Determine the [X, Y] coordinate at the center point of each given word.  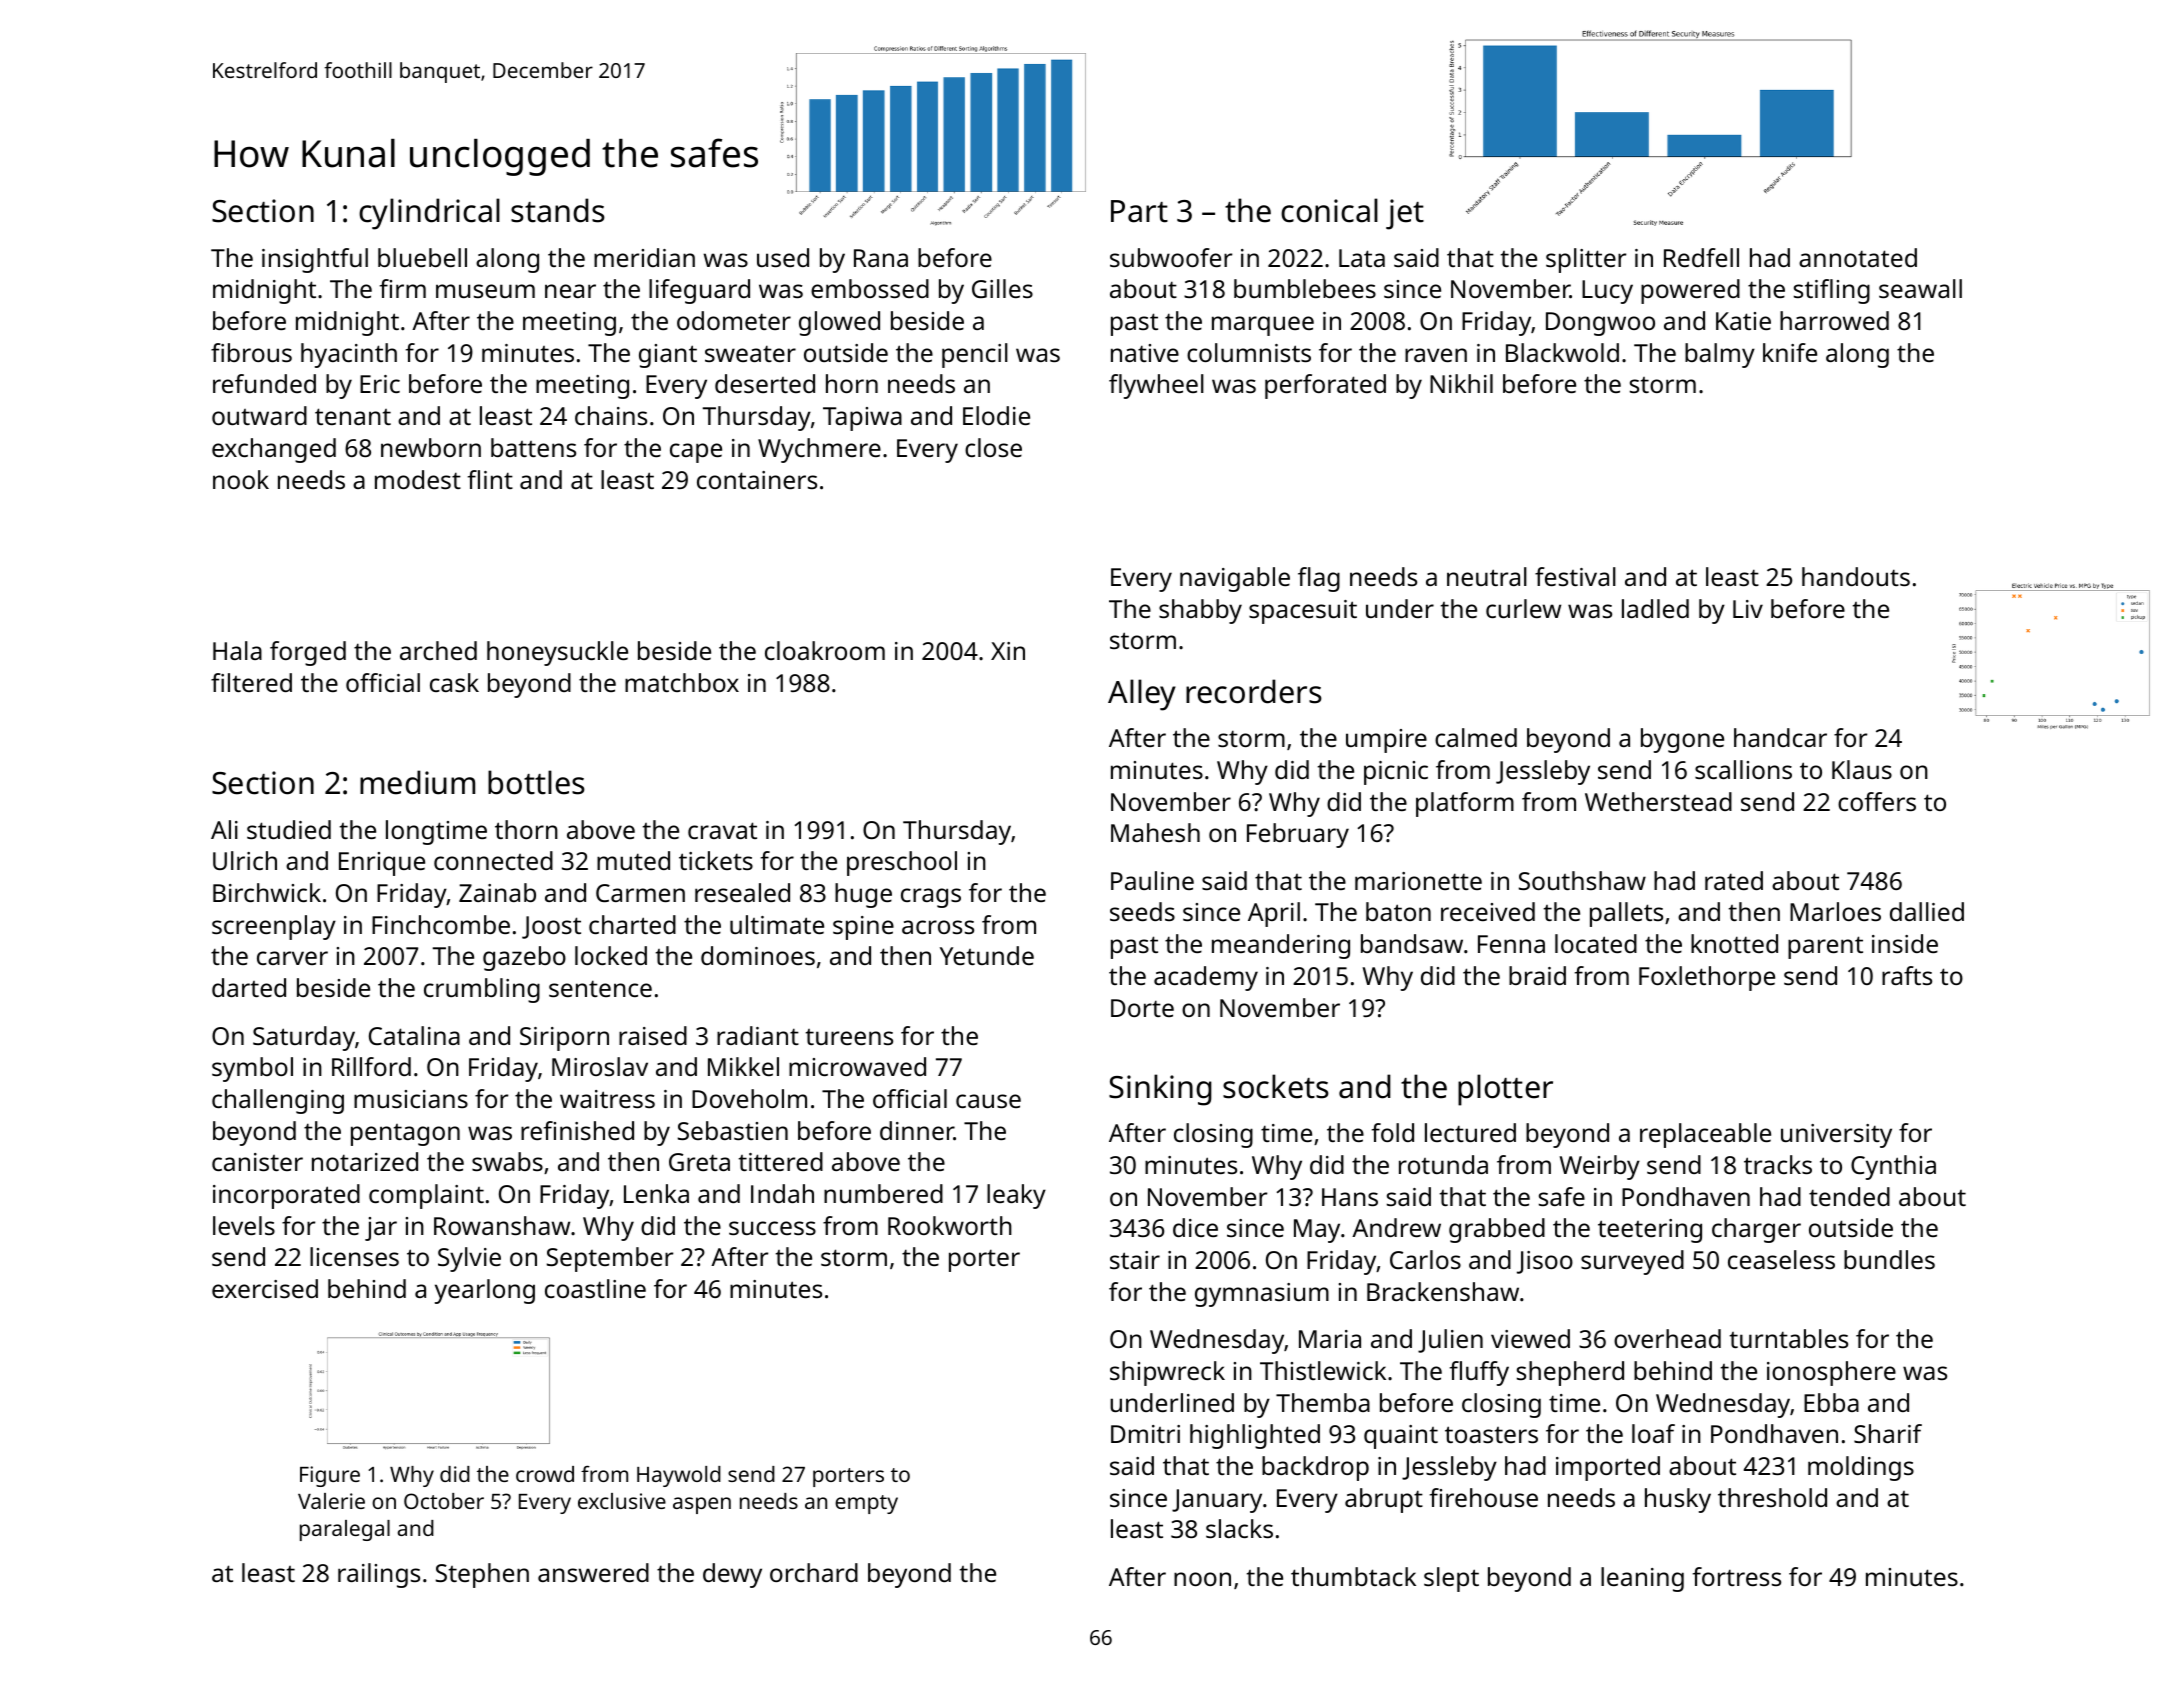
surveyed [1632, 1262]
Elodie [996, 415]
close [993, 447]
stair [1135, 1260]
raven [1436, 355]
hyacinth [349, 355]
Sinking [1160, 1090]
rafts [1907, 975]
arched [438, 650]
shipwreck [1167, 1373]
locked [611, 955]
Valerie [331, 1501]
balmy [1720, 355]
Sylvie [469, 1259]
